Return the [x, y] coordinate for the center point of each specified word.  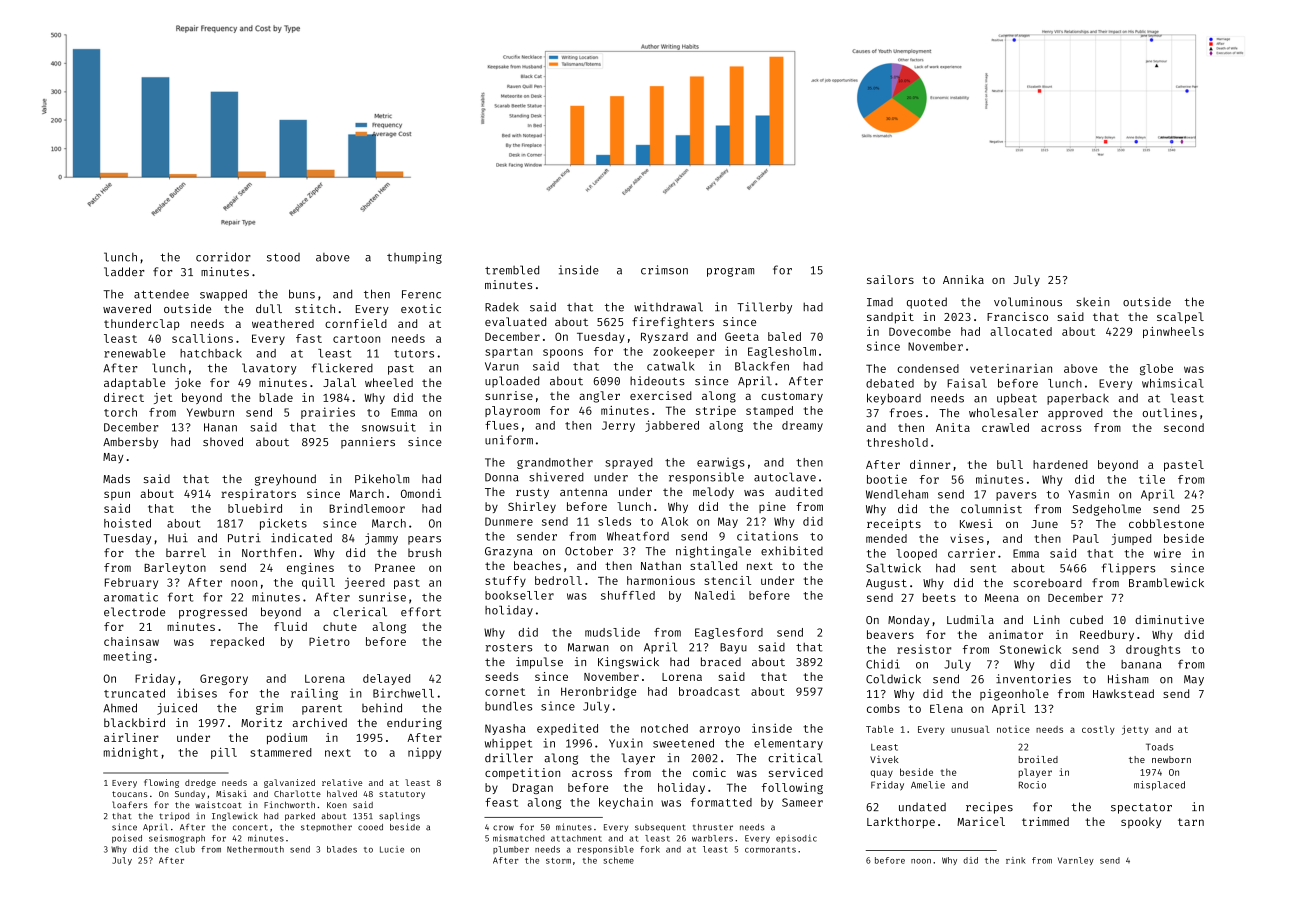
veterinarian [1011, 368]
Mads [116, 478]
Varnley [1076, 861]
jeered [365, 583]
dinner [930, 464]
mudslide [612, 632]
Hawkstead [1123, 693]
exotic [421, 308]
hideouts [657, 381]
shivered [556, 477]
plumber [511, 850]
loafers [129, 804]
